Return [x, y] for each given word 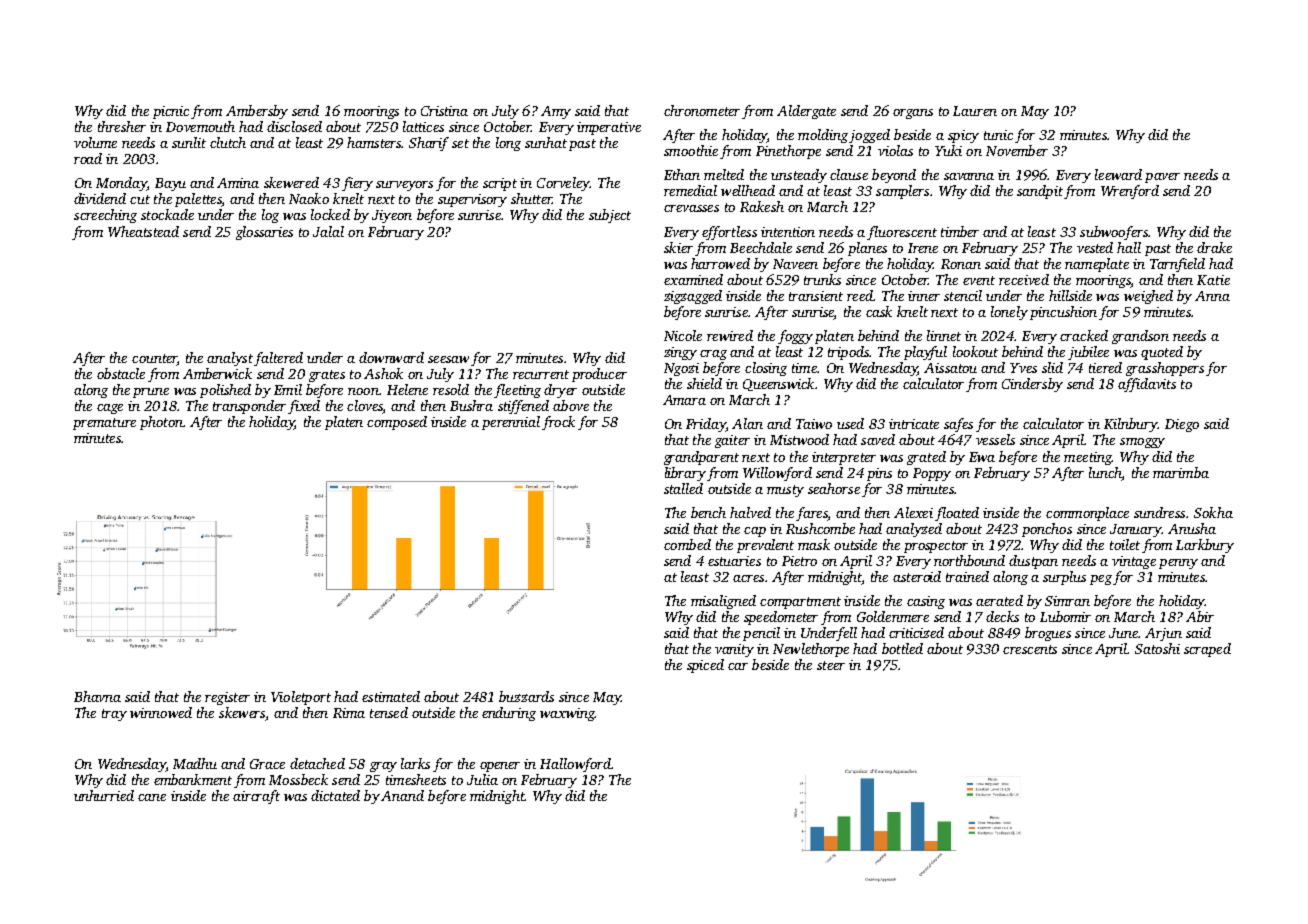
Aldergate [806, 112]
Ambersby [257, 112]
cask [879, 311]
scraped [1207, 650]
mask [814, 544]
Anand [402, 795]
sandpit [1040, 192]
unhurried [104, 795]
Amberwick [217, 373]
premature [104, 424]
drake [1214, 247]
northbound [969, 560]
